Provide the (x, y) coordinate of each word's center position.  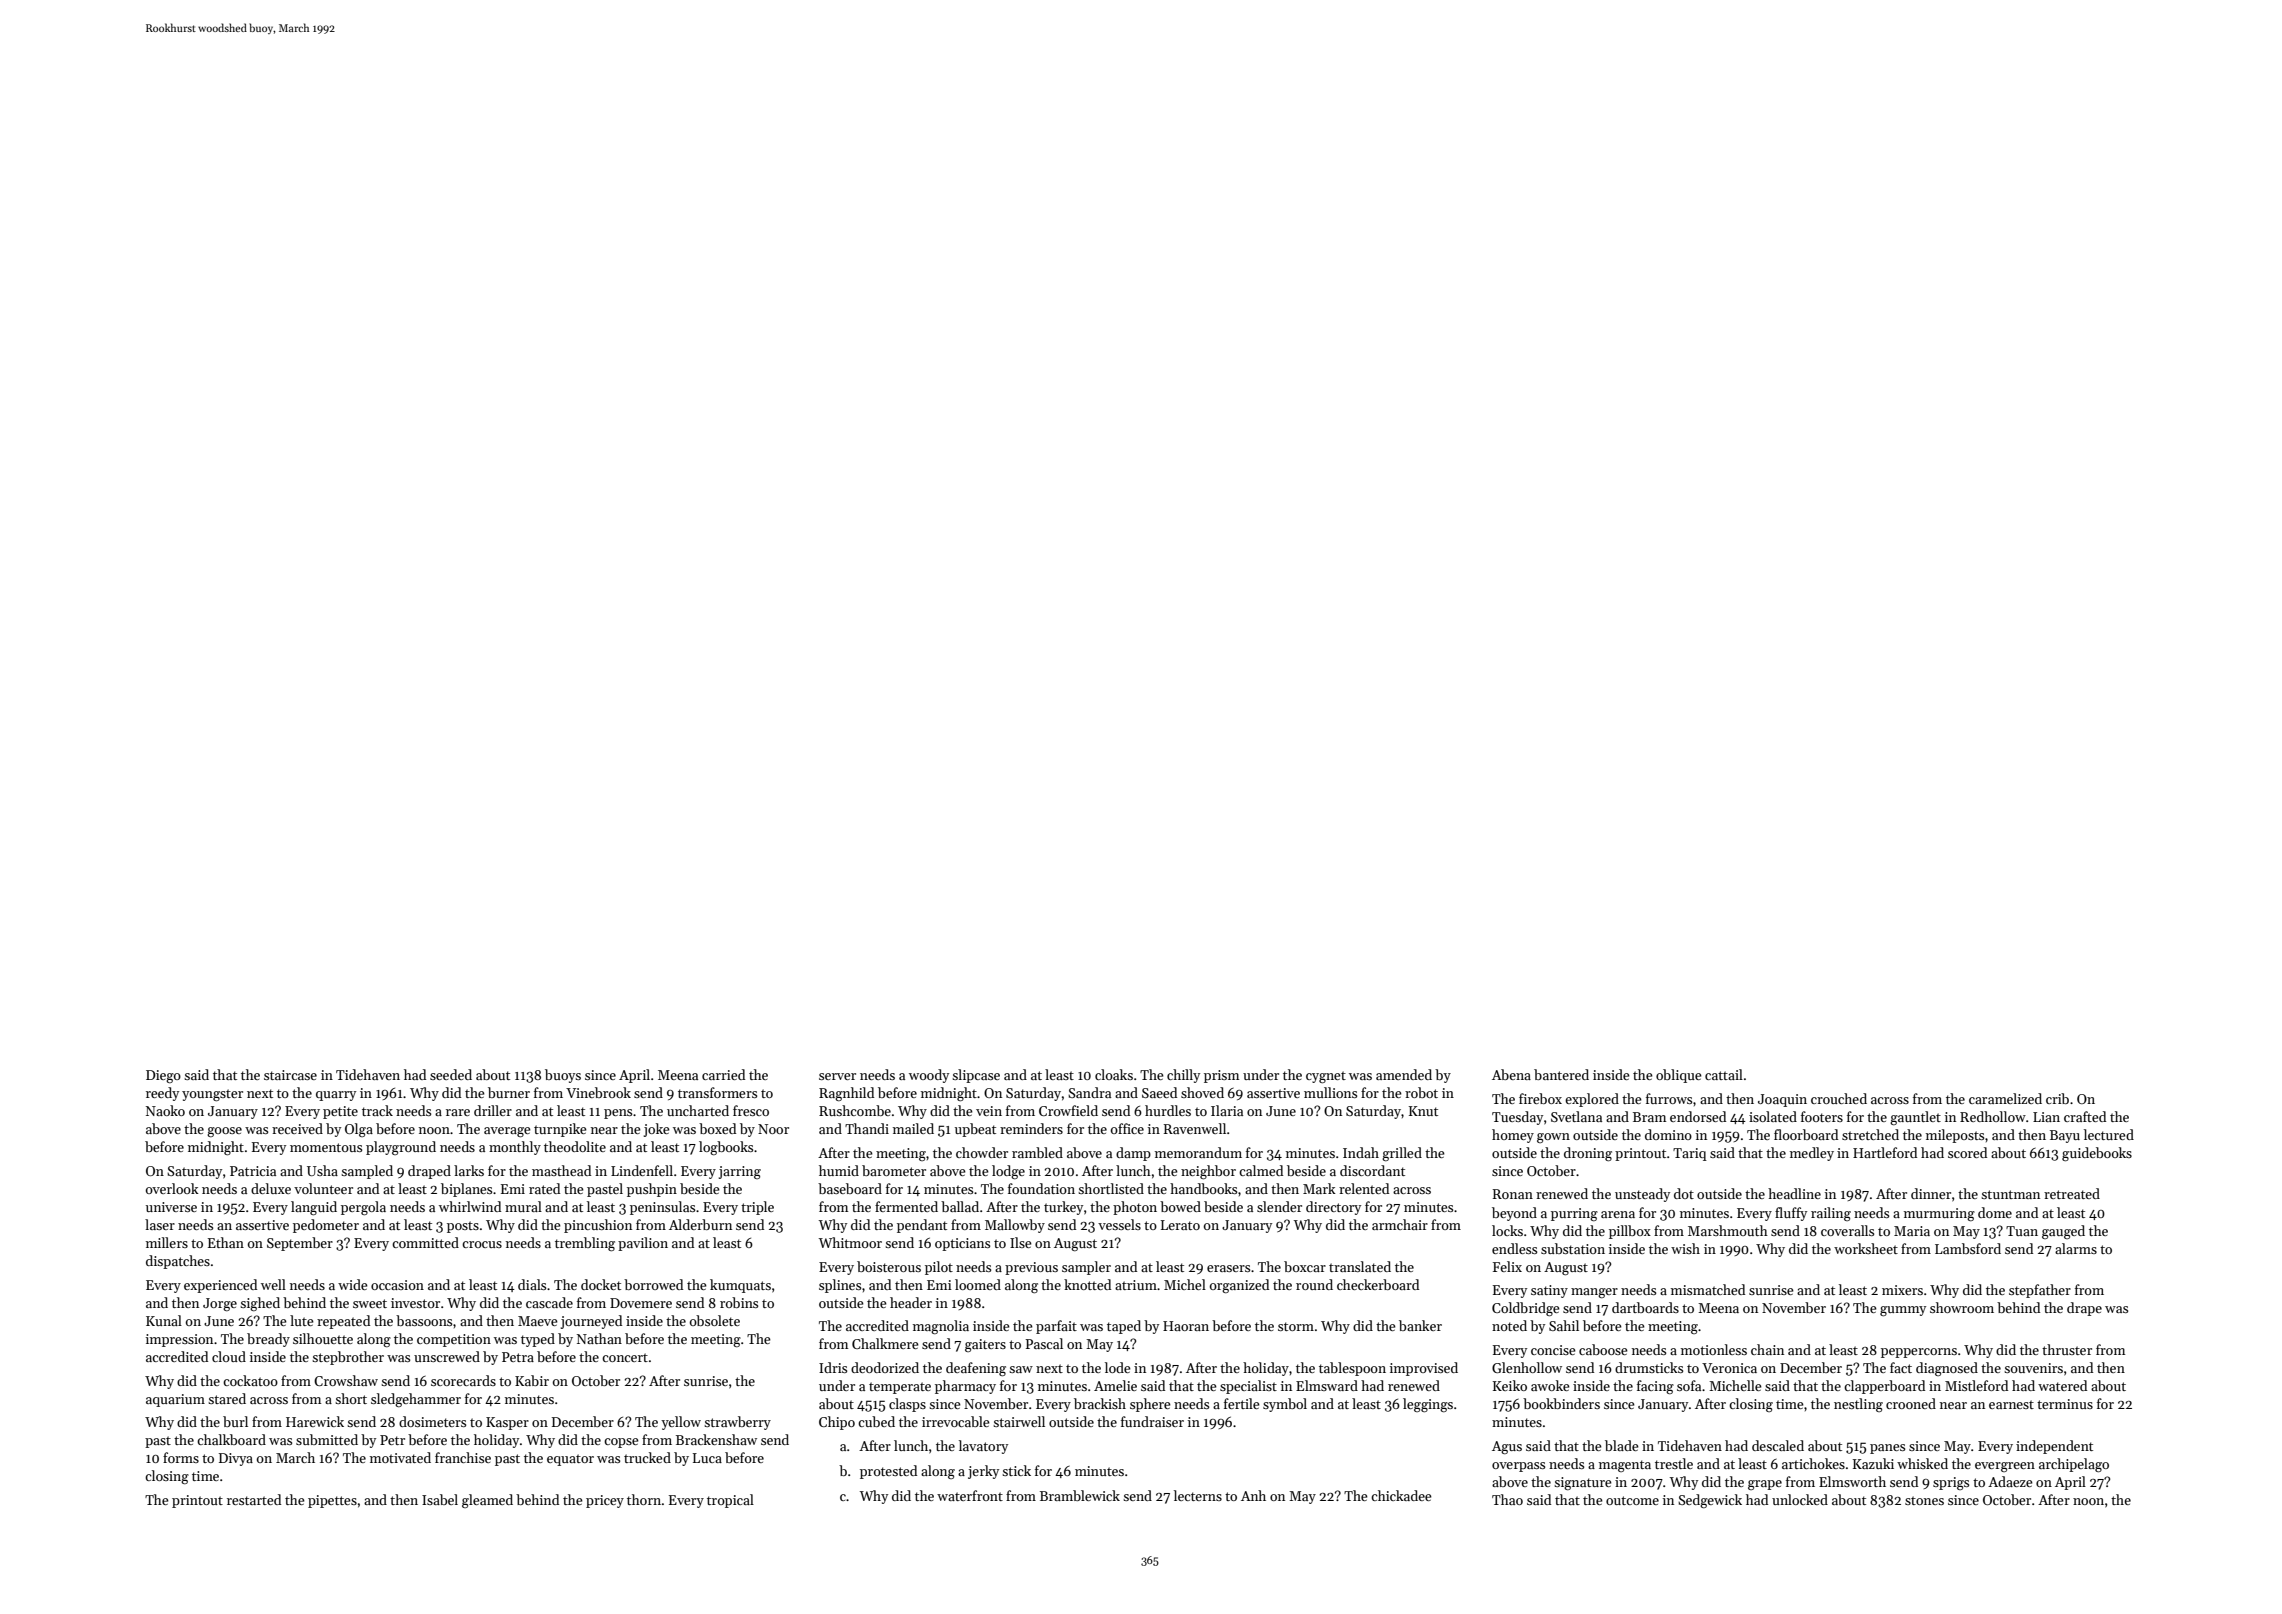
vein (989, 1111)
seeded (451, 1074)
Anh (1253, 1495)
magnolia (941, 1327)
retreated (2072, 1193)
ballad (960, 1206)
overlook (172, 1188)
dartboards (1645, 1307)
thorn (644, 1499)
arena (1618, 1214)
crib (2057, 1098)
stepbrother (348, 1358)
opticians (962, 1244)
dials (532, 1284)
